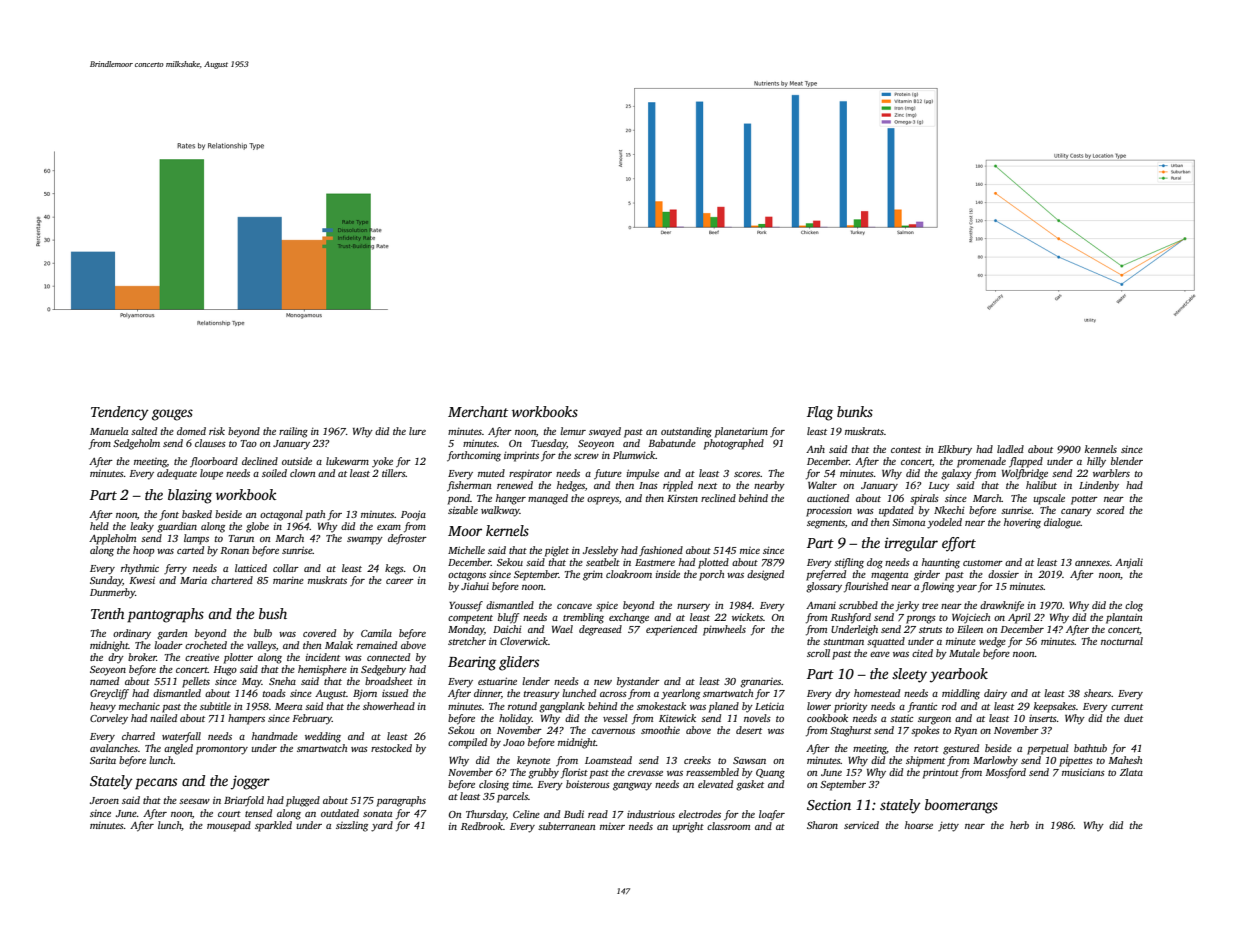  What do you see at coordinates (1134, 606) in the document?
I see `clog` at bounding box center [1134, 606].
